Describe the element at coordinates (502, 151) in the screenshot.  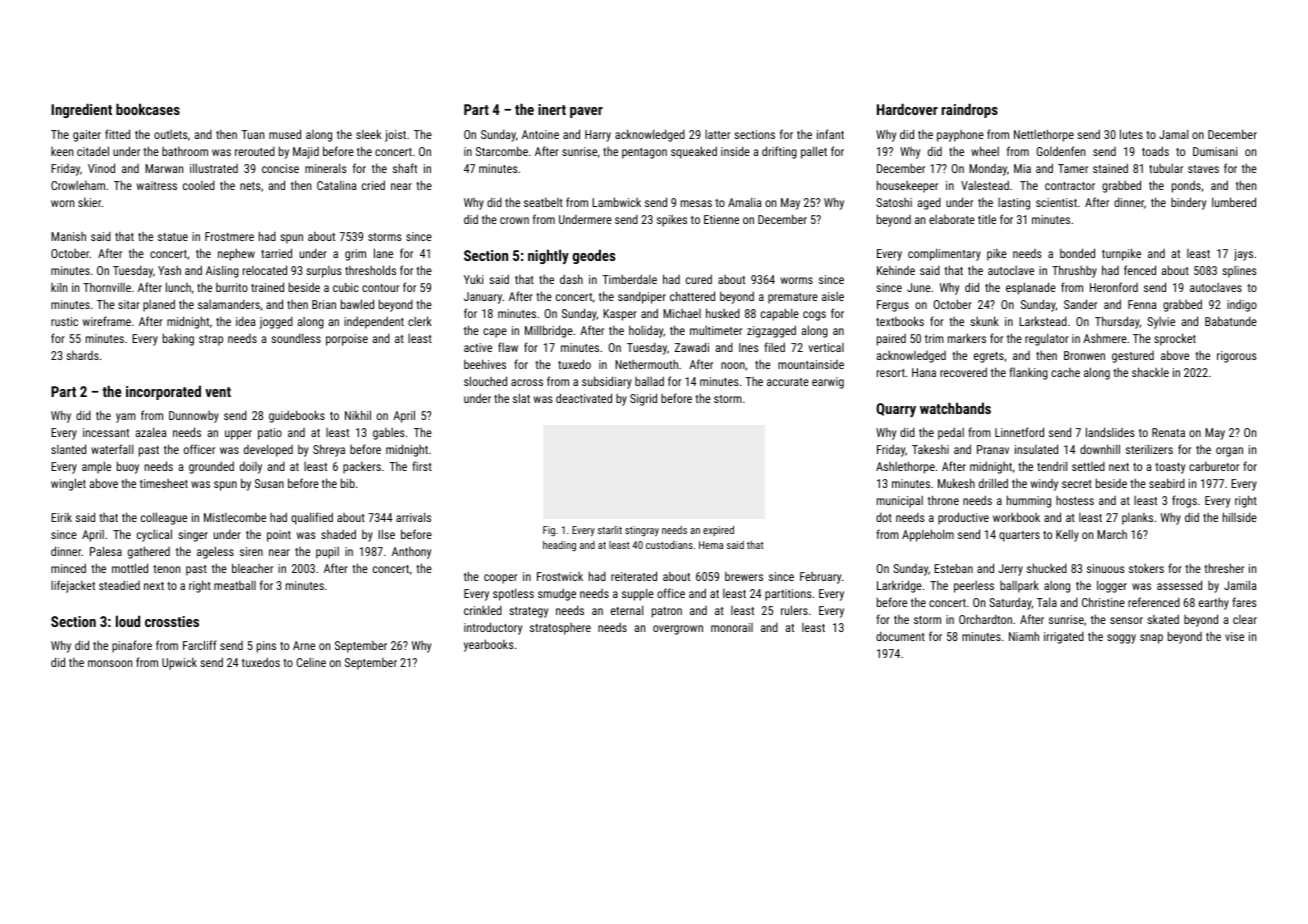
I see `Starcombe` at that location.
